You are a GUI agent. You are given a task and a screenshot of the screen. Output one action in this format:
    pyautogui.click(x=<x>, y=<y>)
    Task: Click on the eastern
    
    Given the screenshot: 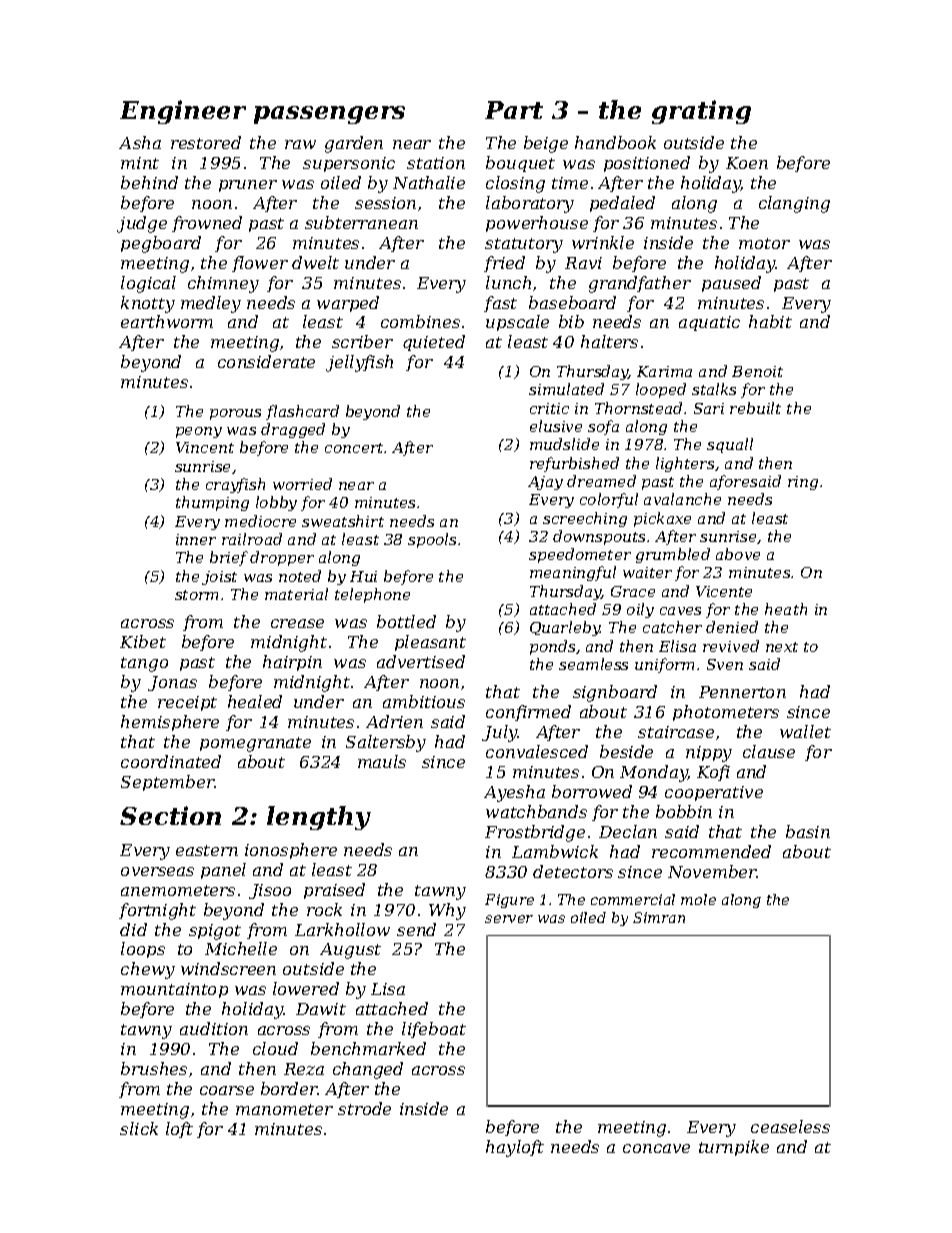 What is the action you would take?
    pyautogui.click(x=207, y=850)
